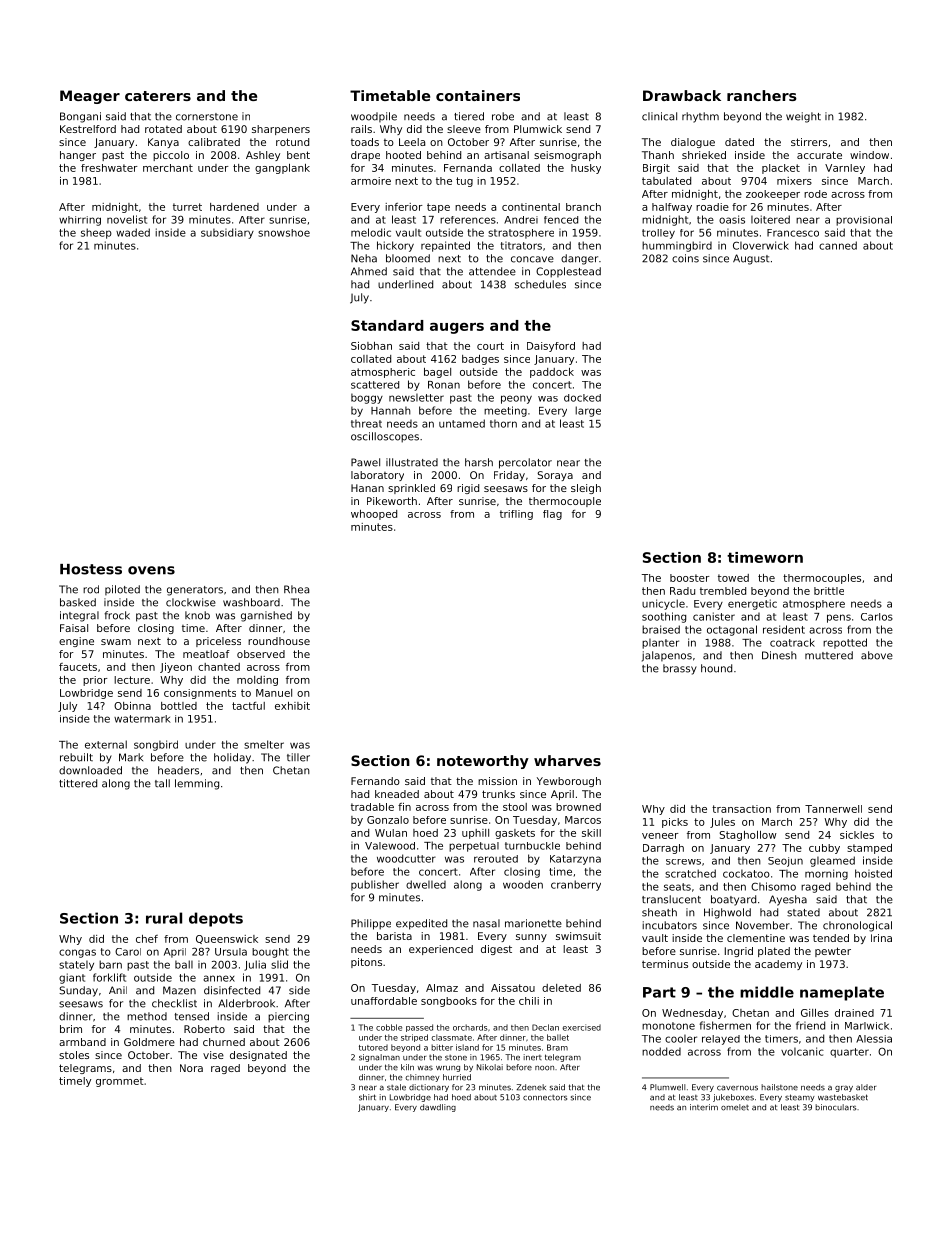 The width and height of the screenshot is (952, 1233). What do you see at coordinates (523, 884) in the screenshot?
I see `wooden` at bounding box center [523, 884].
